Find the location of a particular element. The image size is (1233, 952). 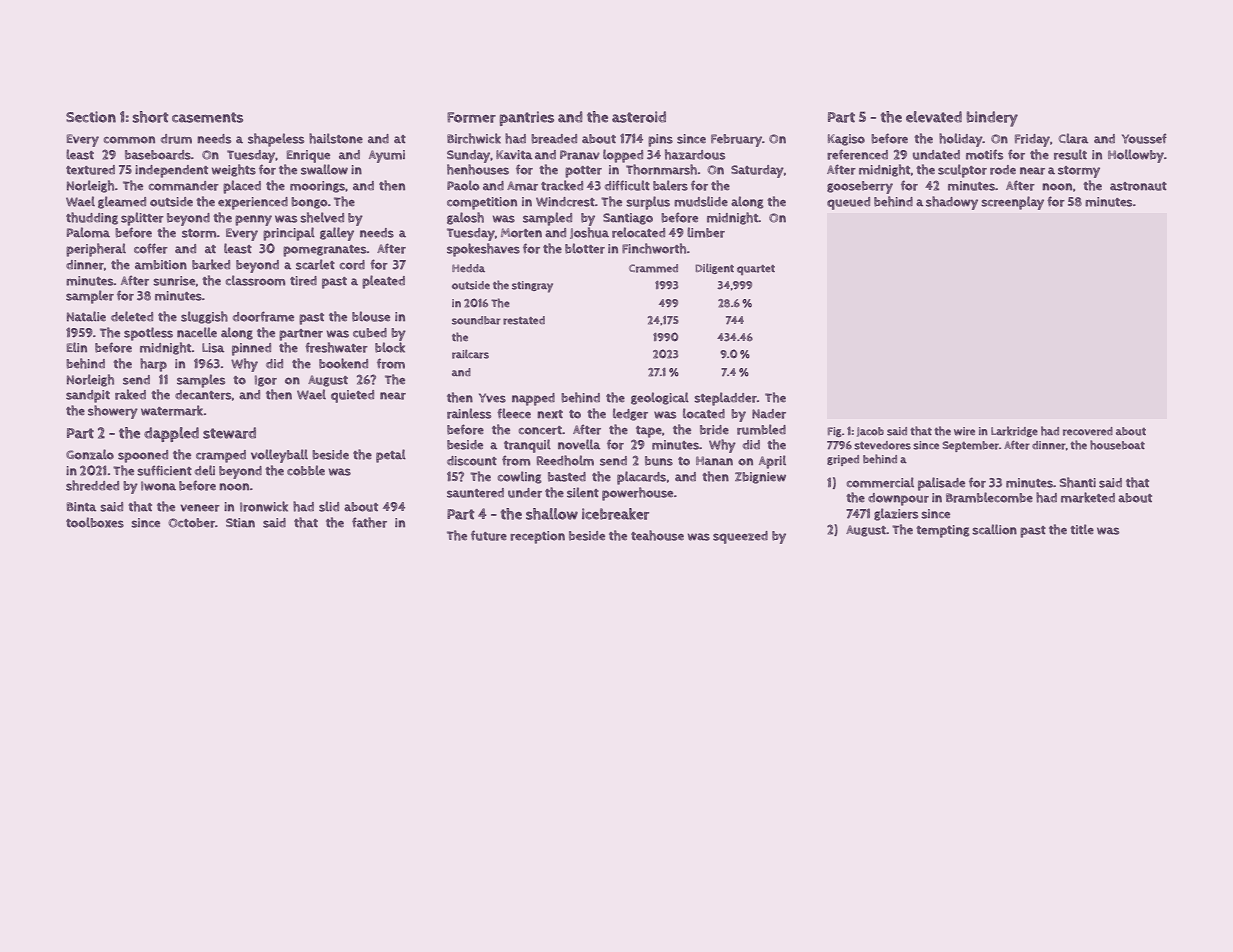

Finchworth is located at coordinates (654, 248).
